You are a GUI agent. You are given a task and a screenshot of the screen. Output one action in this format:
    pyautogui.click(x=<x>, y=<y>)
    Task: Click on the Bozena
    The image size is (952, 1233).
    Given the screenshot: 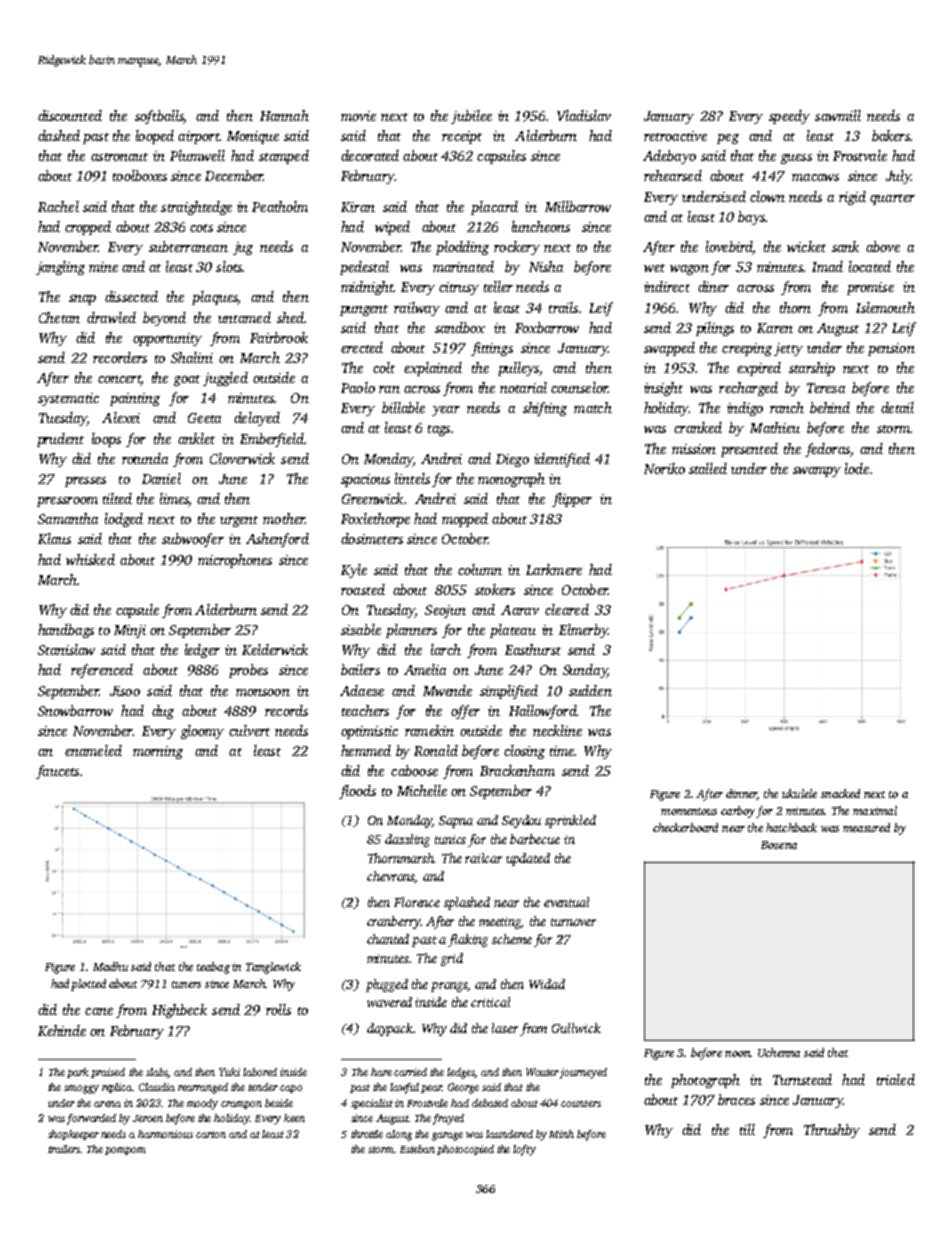 What is the action you would take?
    pyautogui.click(x=779, y=845)
